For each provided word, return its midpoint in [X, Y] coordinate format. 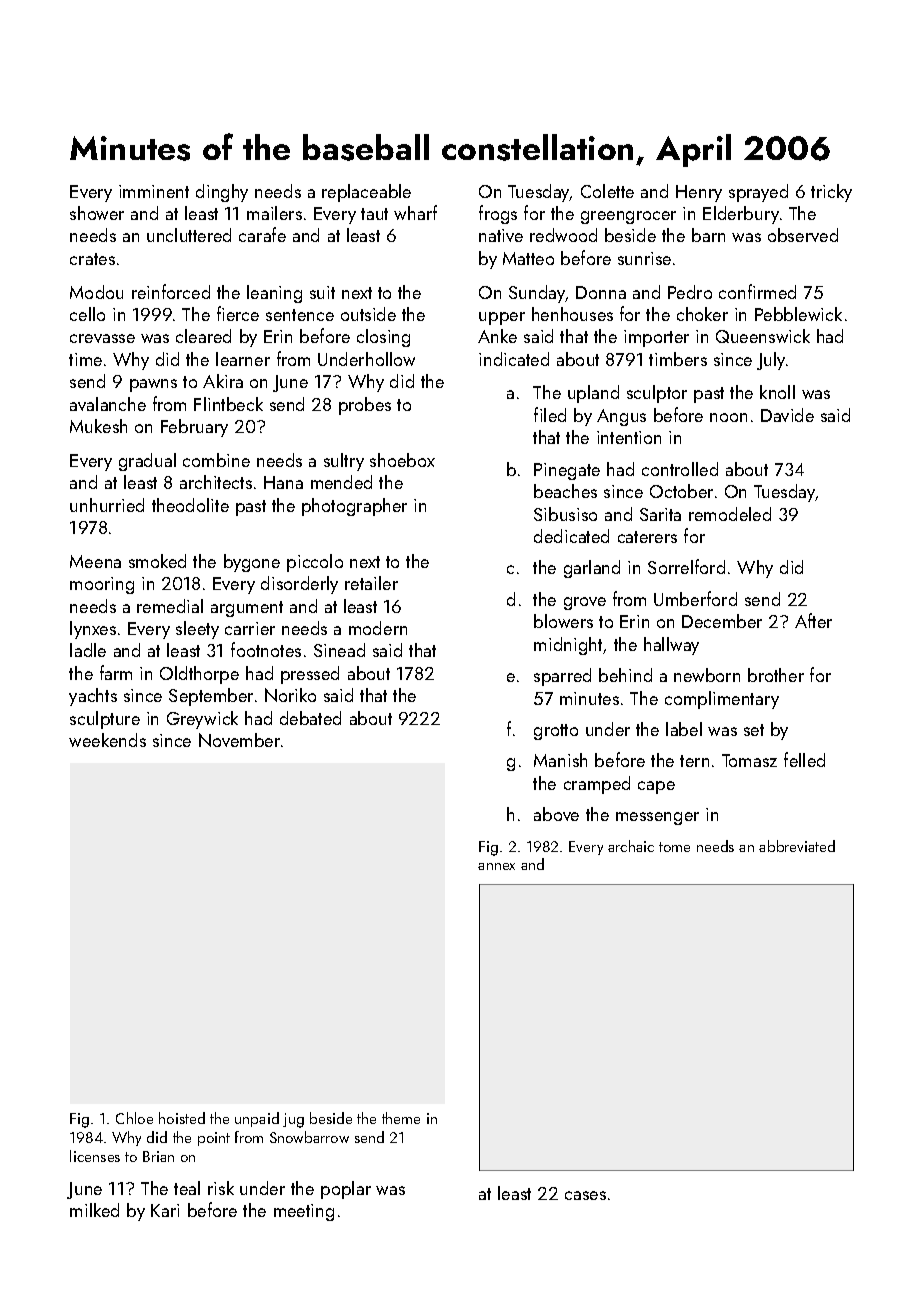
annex [496, 866]
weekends [107, 740]
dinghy [222, 193]
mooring [102, 585]
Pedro [690, 292]
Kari [165, 1210]
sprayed [758, 193]
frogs [498, 214]
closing [383, 338]
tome [674, 847]
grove [585, 603]
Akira [223, 381]
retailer [371, 583]
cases [585, 1195]
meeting [304, 1212]
